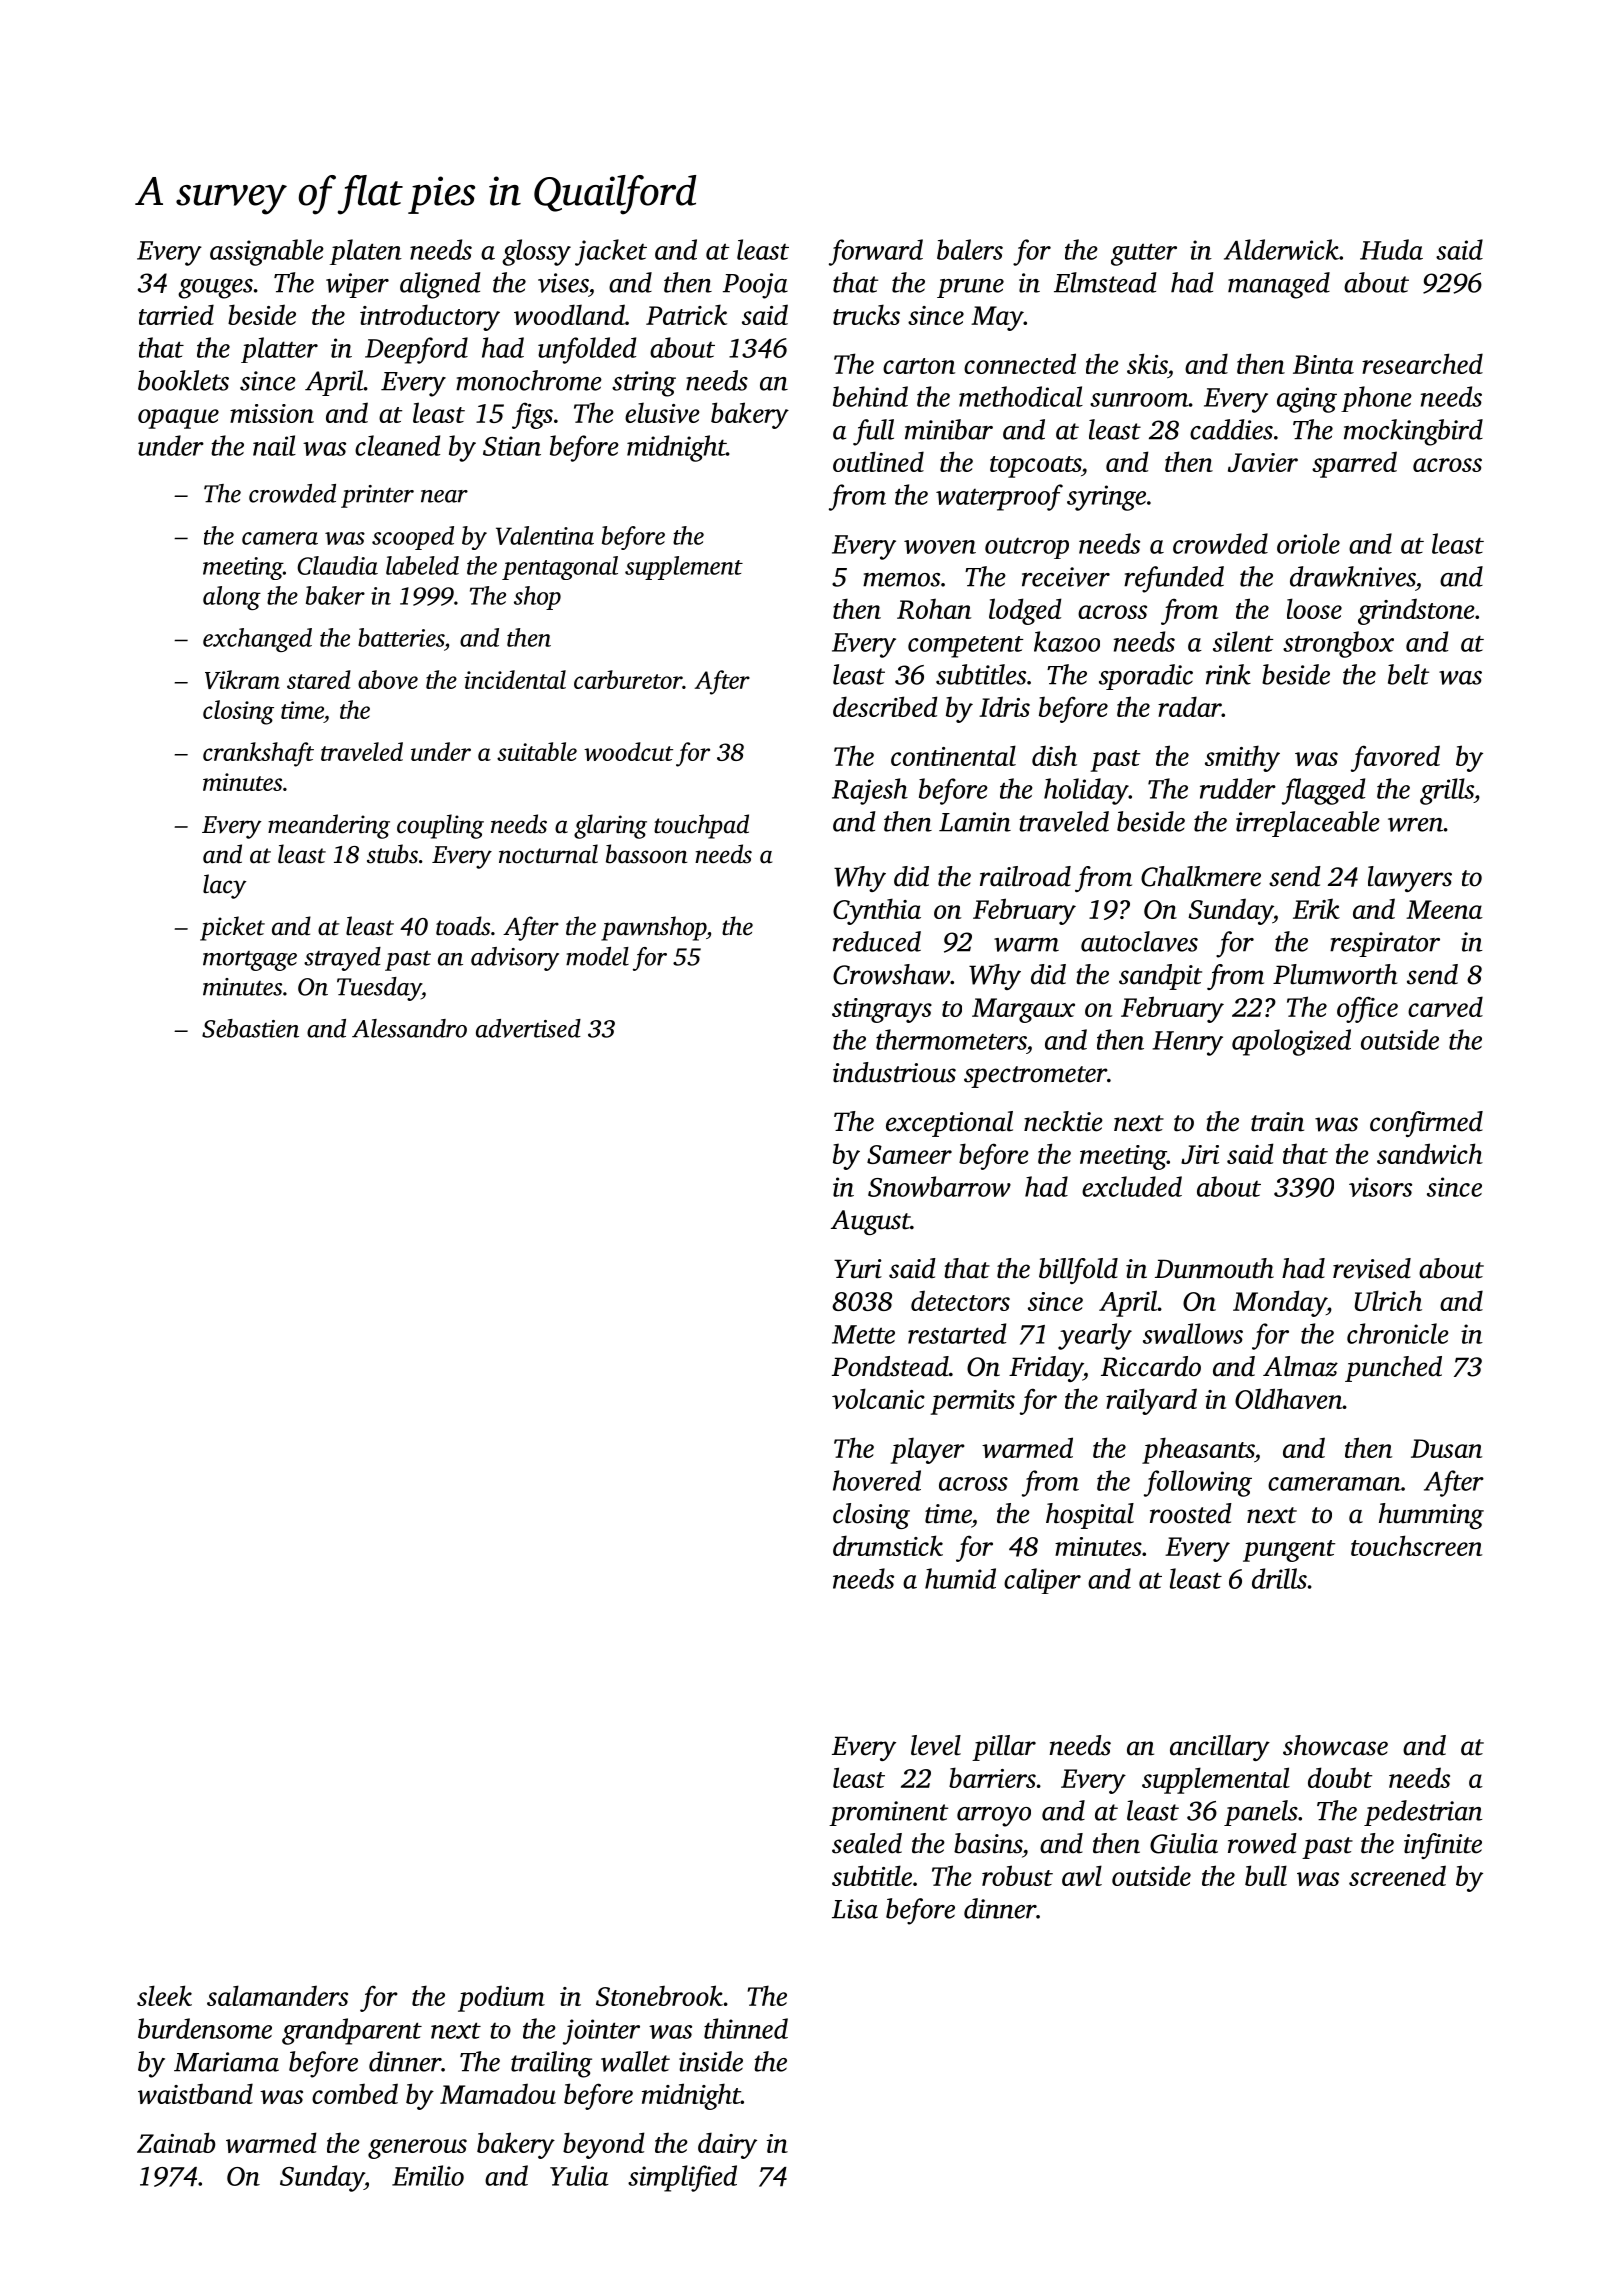  Describe the element at coordinates (646, 854) in the screenshot. I see `bassoon` at that location.
